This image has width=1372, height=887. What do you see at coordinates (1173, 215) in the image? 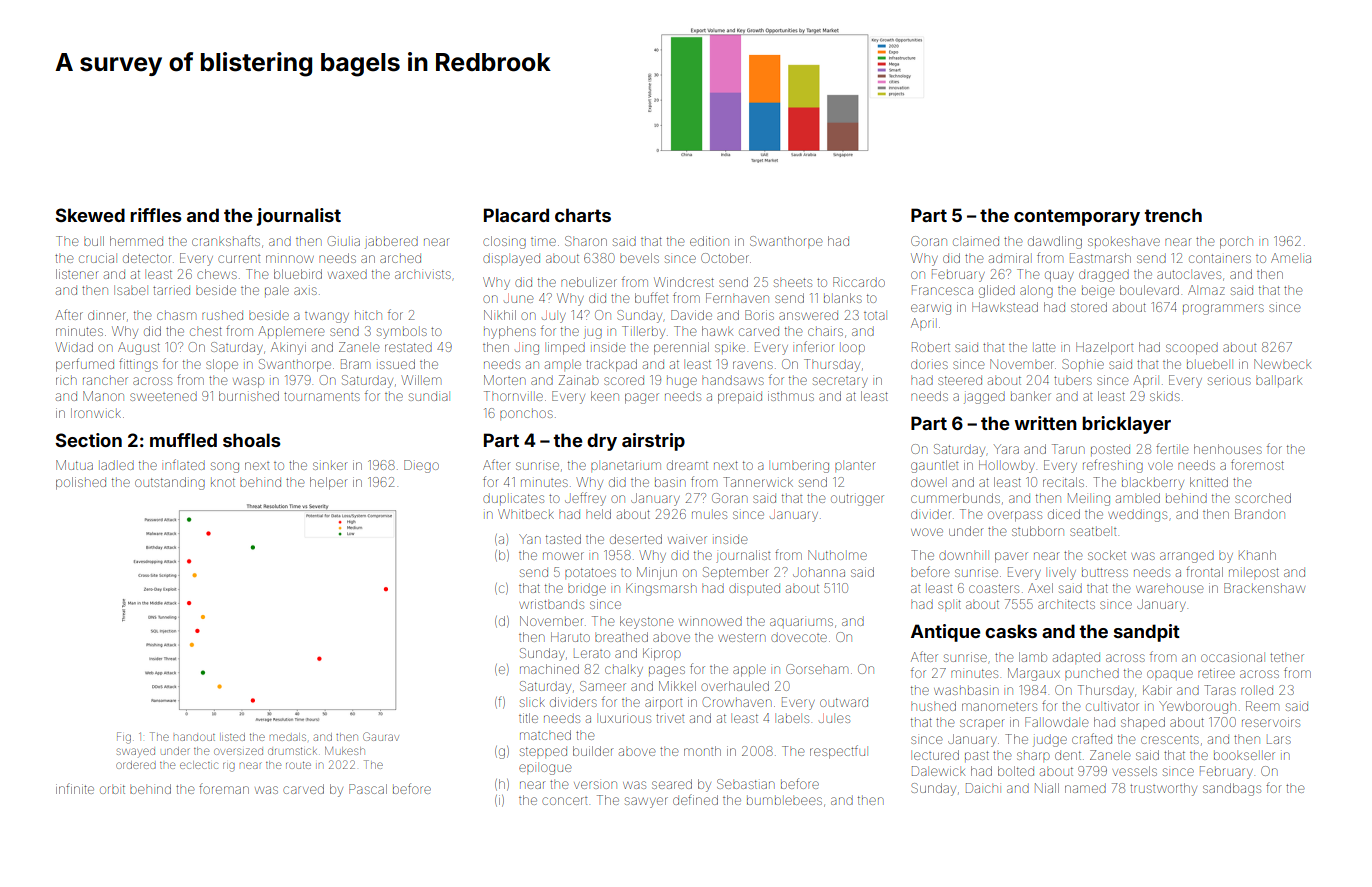
I see `trench` at bounding box center [1173, 215].
